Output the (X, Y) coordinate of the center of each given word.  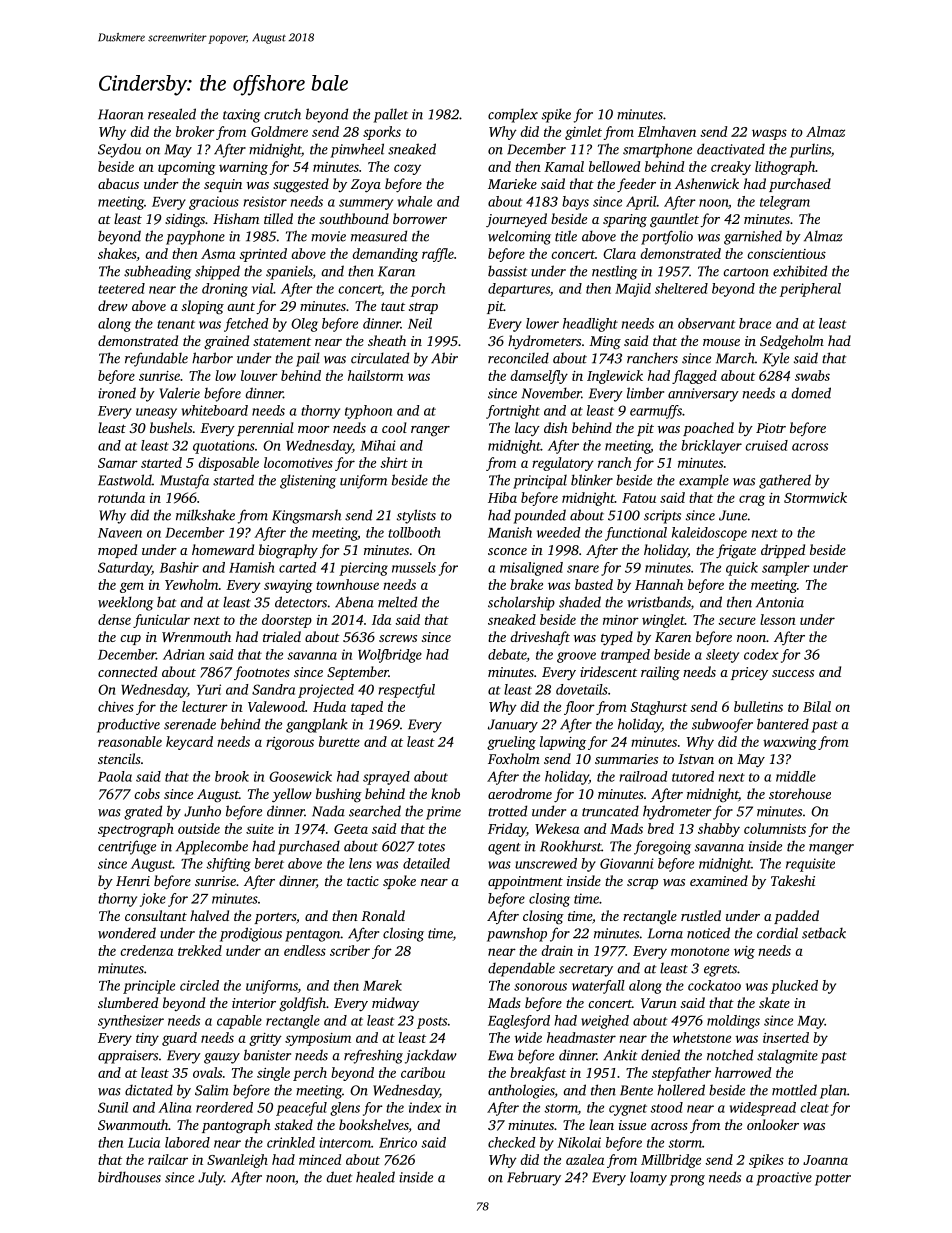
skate (774, 1002)
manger (831, 849)
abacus (118, 183)
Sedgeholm (792, 342)
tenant (176, 324)
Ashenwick (707, 183)
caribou (423, 1072)
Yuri (209, 689)
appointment (525, 882)
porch (428, 290)
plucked (794, 987)
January (513, 726)
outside (199, 828)
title (566, 236)
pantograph (236, 1126)
